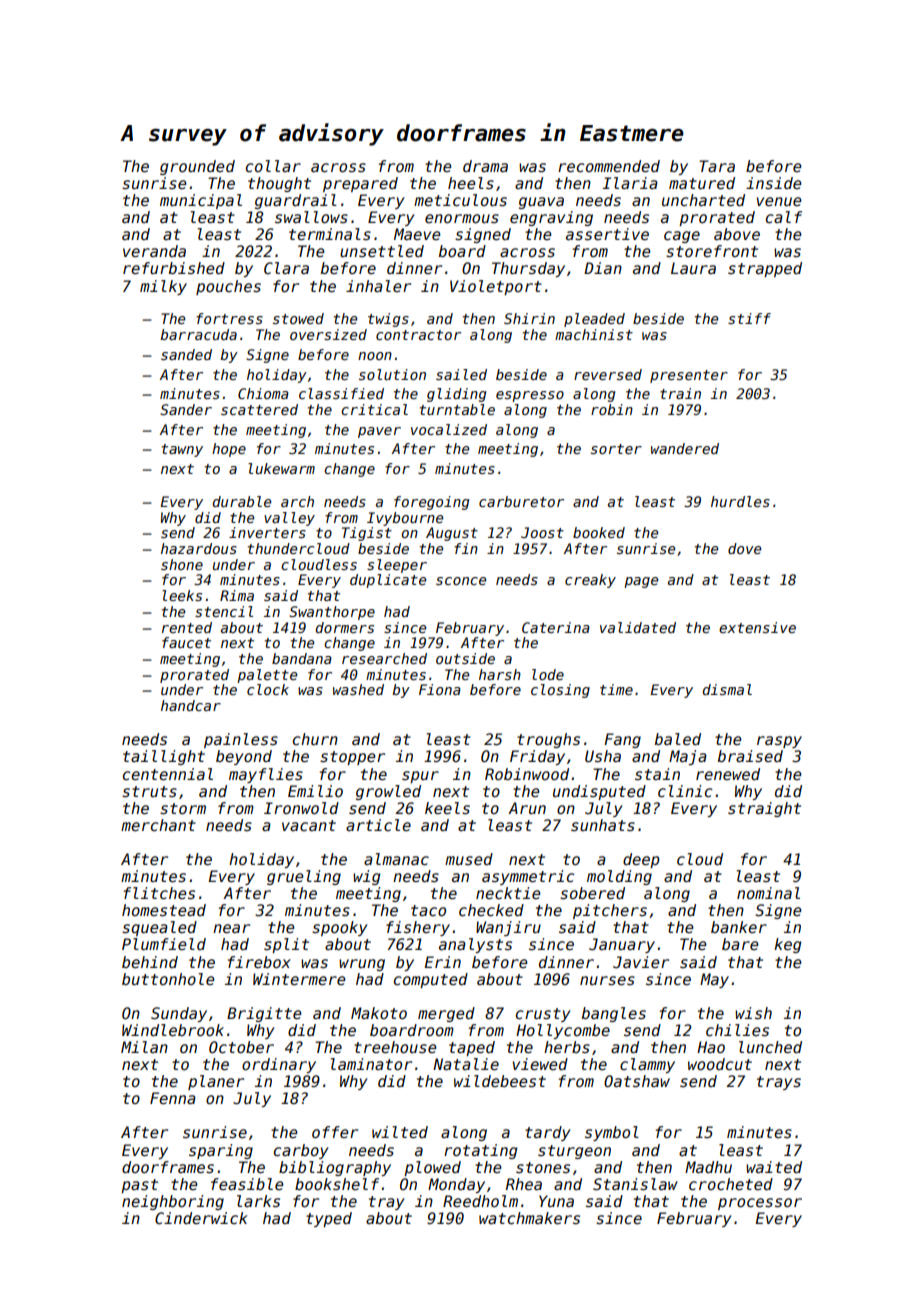  What do you see at coordinates (337, 1184) in the screenshot?
I see `bookshelf` at bounding box center [337, 1184].
